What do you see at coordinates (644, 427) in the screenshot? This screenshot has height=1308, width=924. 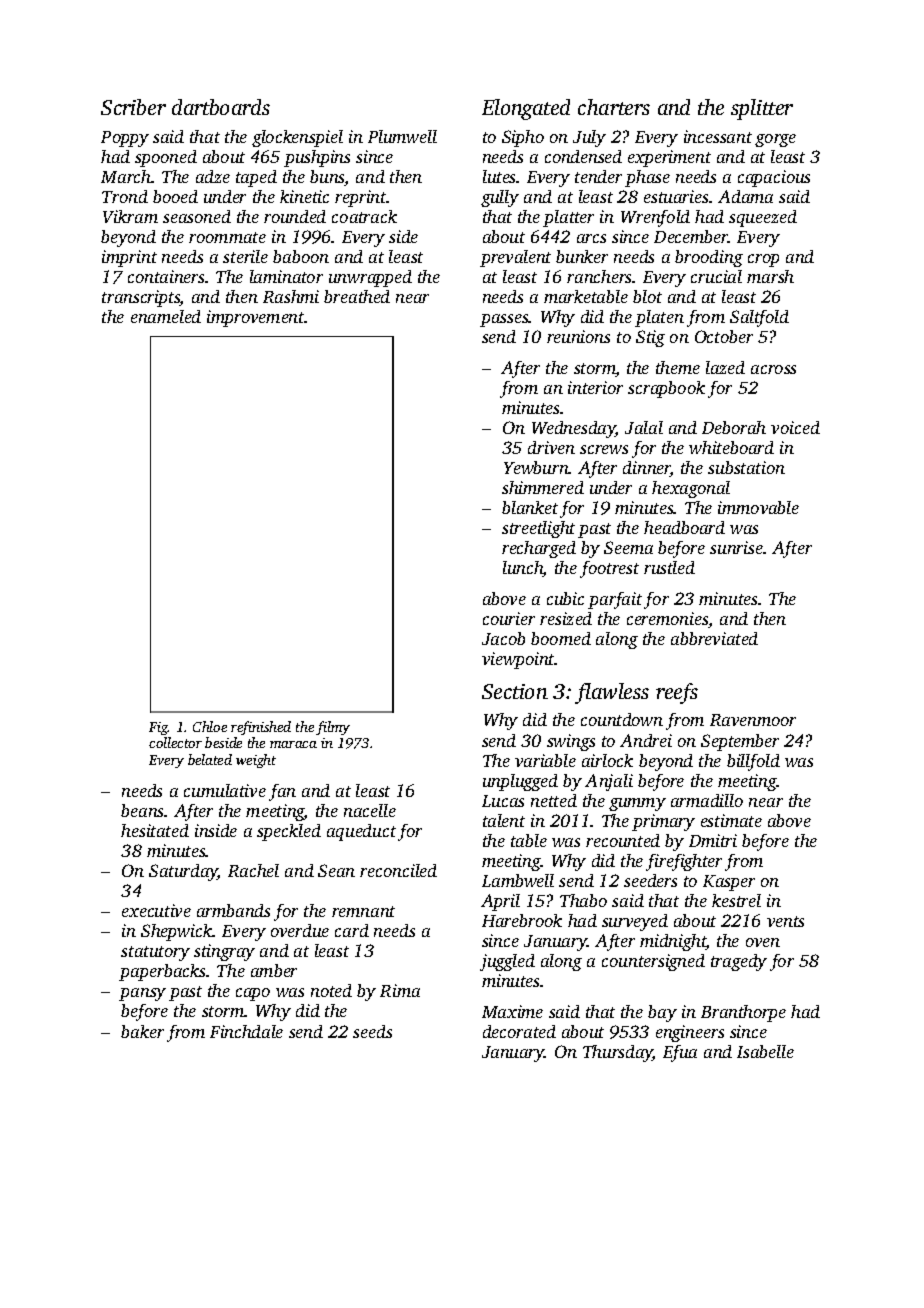 I see `Jalal` at bounding box center [644, 427].
